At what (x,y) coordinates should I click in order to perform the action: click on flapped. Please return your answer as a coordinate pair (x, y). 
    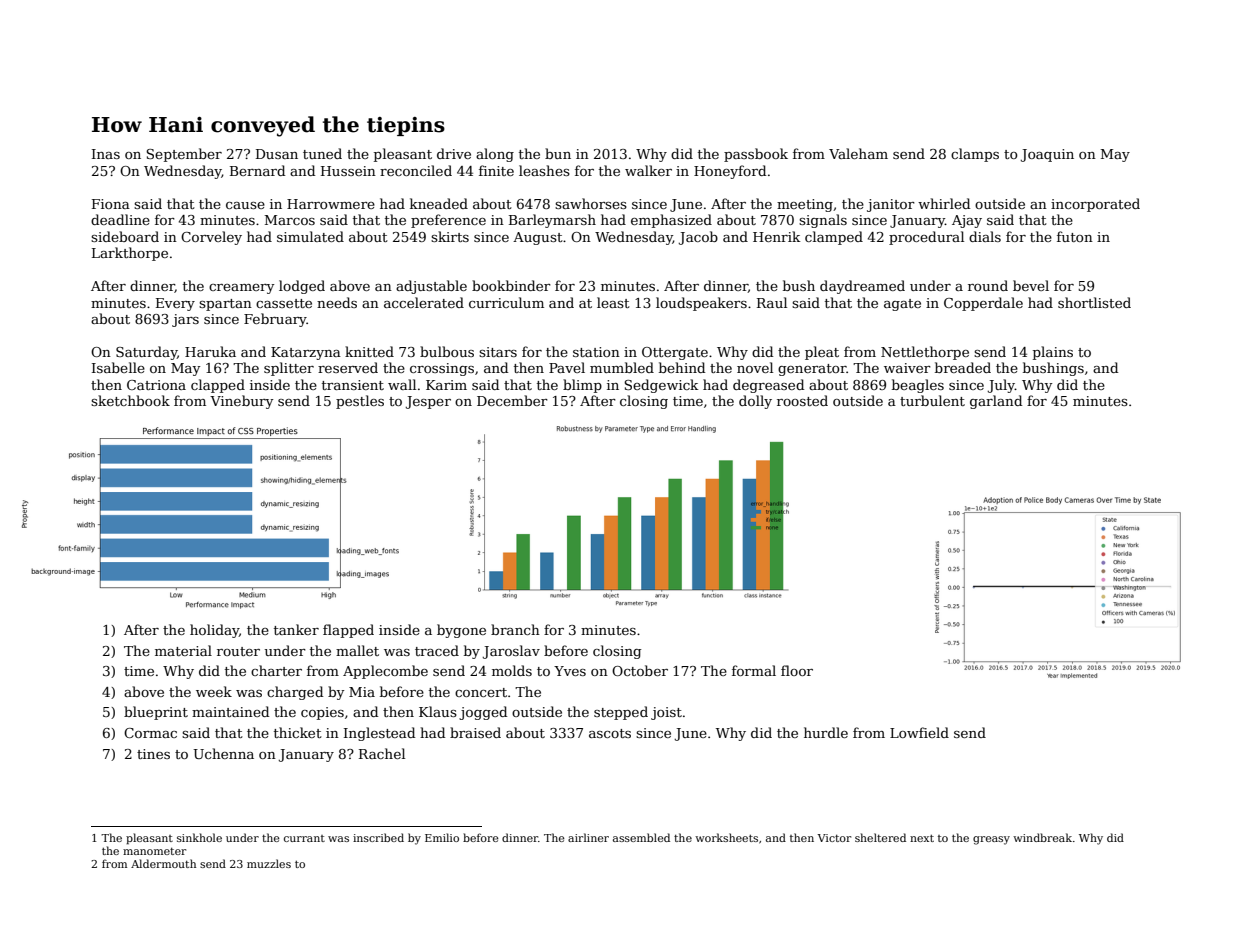
    Looking at the image, I should click on (348, 631).
